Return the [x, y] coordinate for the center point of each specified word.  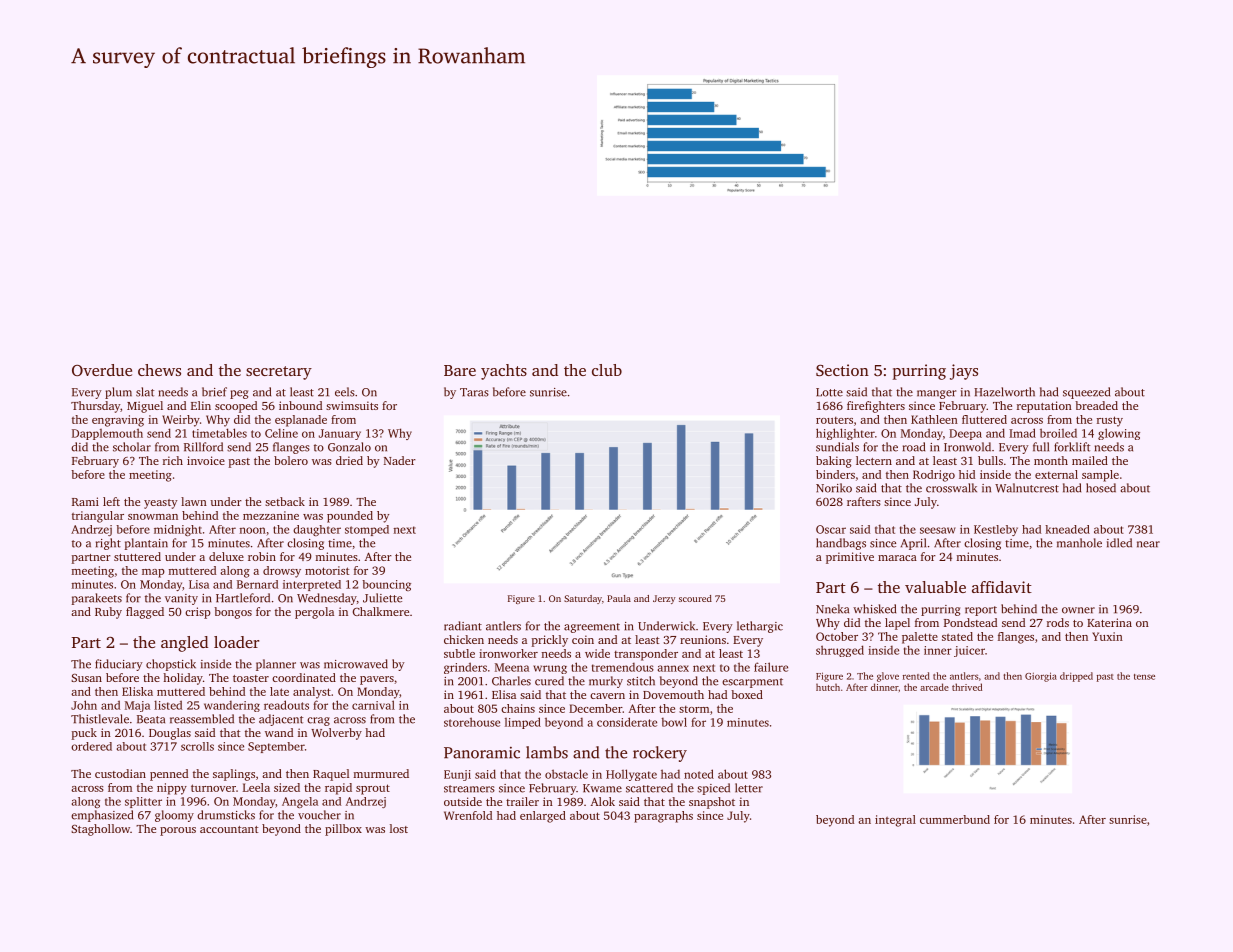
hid [967, 474]
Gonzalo [349, 447]
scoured [695, 598]
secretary [279, 373]
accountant [229, 829]
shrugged [840, 651]
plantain [146, 544]
